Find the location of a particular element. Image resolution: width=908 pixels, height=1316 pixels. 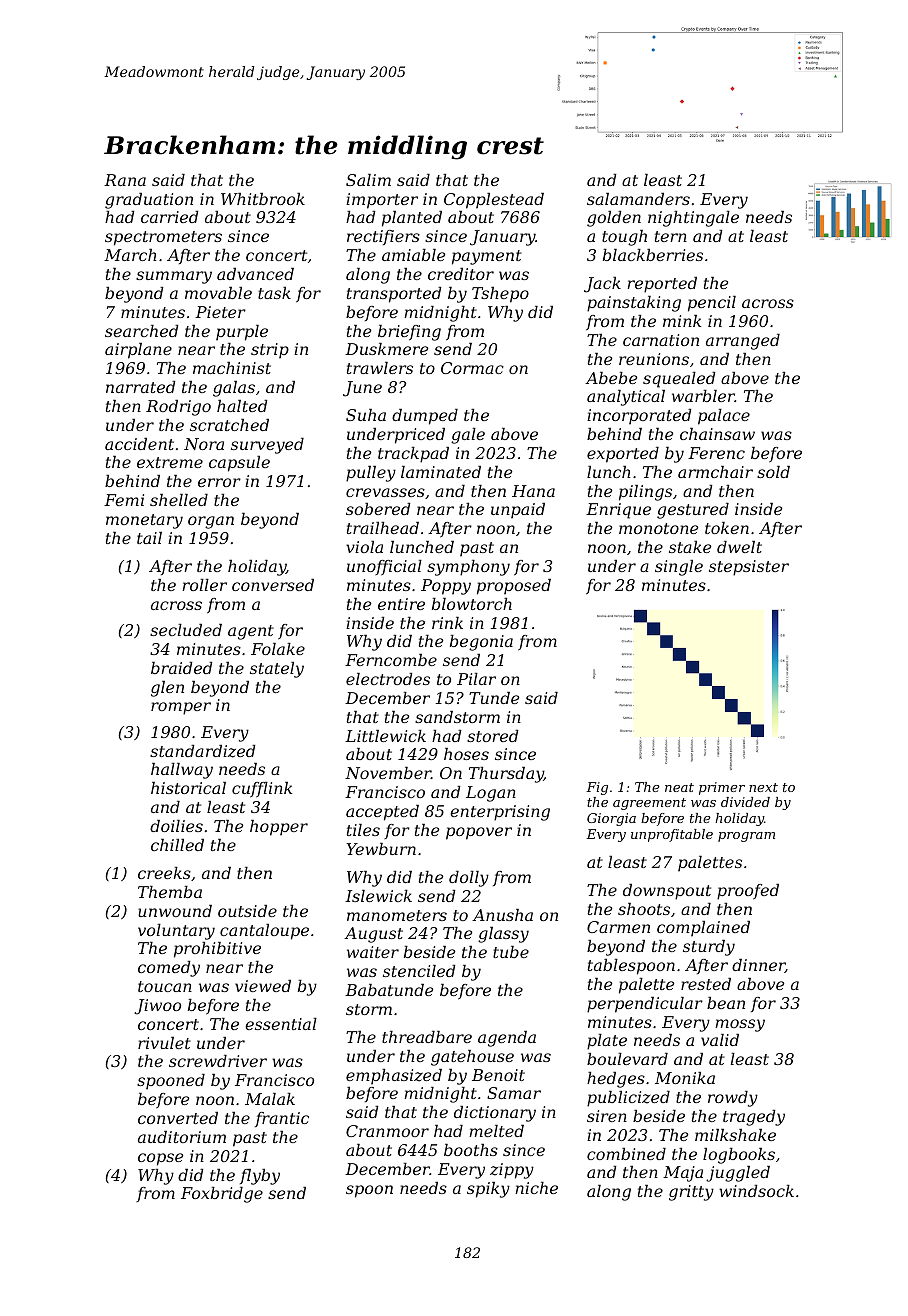

proposed is located at coordinates (514, 587).
